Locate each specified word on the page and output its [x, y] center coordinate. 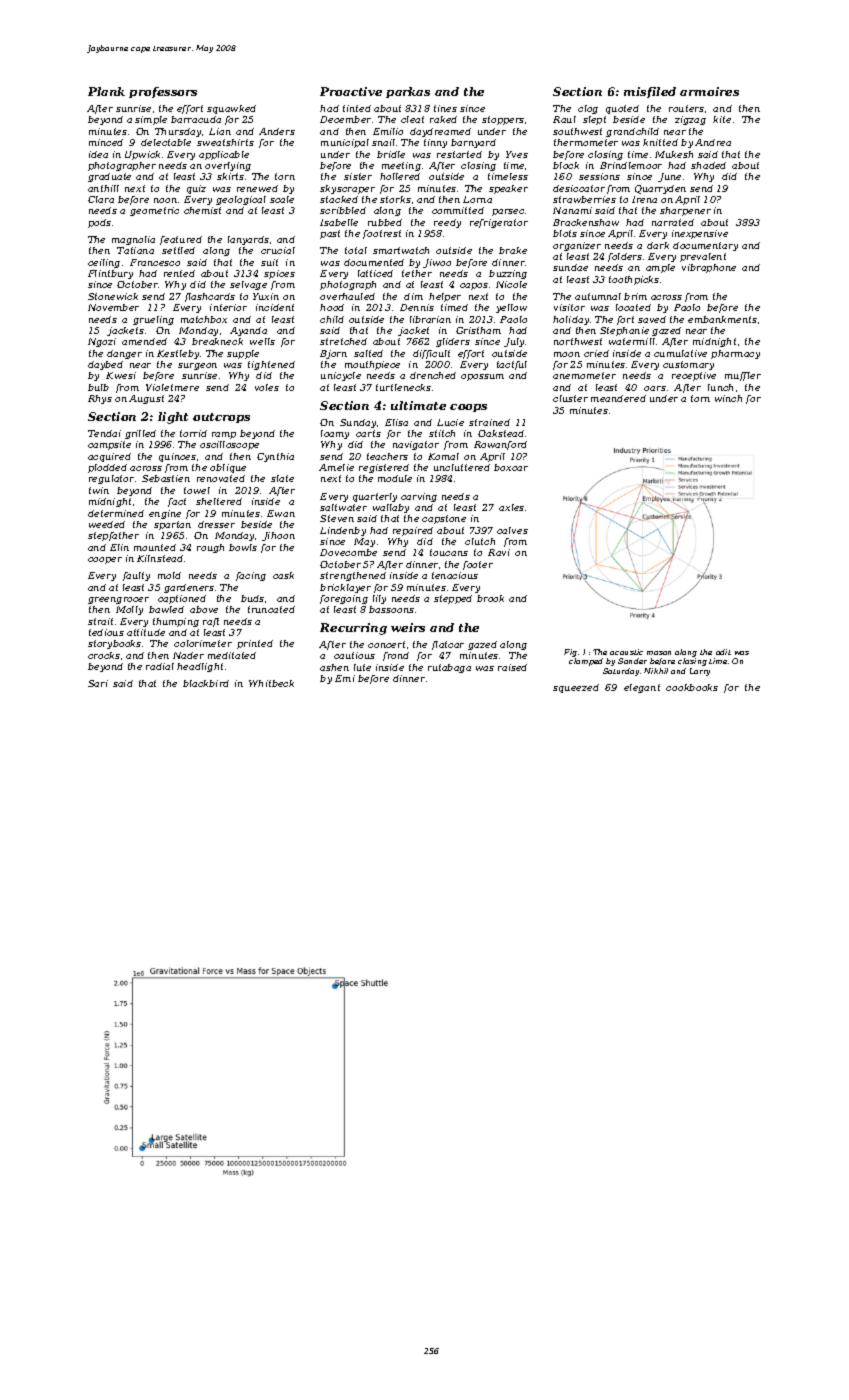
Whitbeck [271, 683]
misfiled [650, 92]
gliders [453, 342]
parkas [408, 92]
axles [511, 507]
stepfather [113, 536]
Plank [106, 91]
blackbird [206, 683]
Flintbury [110, 274]
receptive [694, 376]
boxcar [511, 467]
